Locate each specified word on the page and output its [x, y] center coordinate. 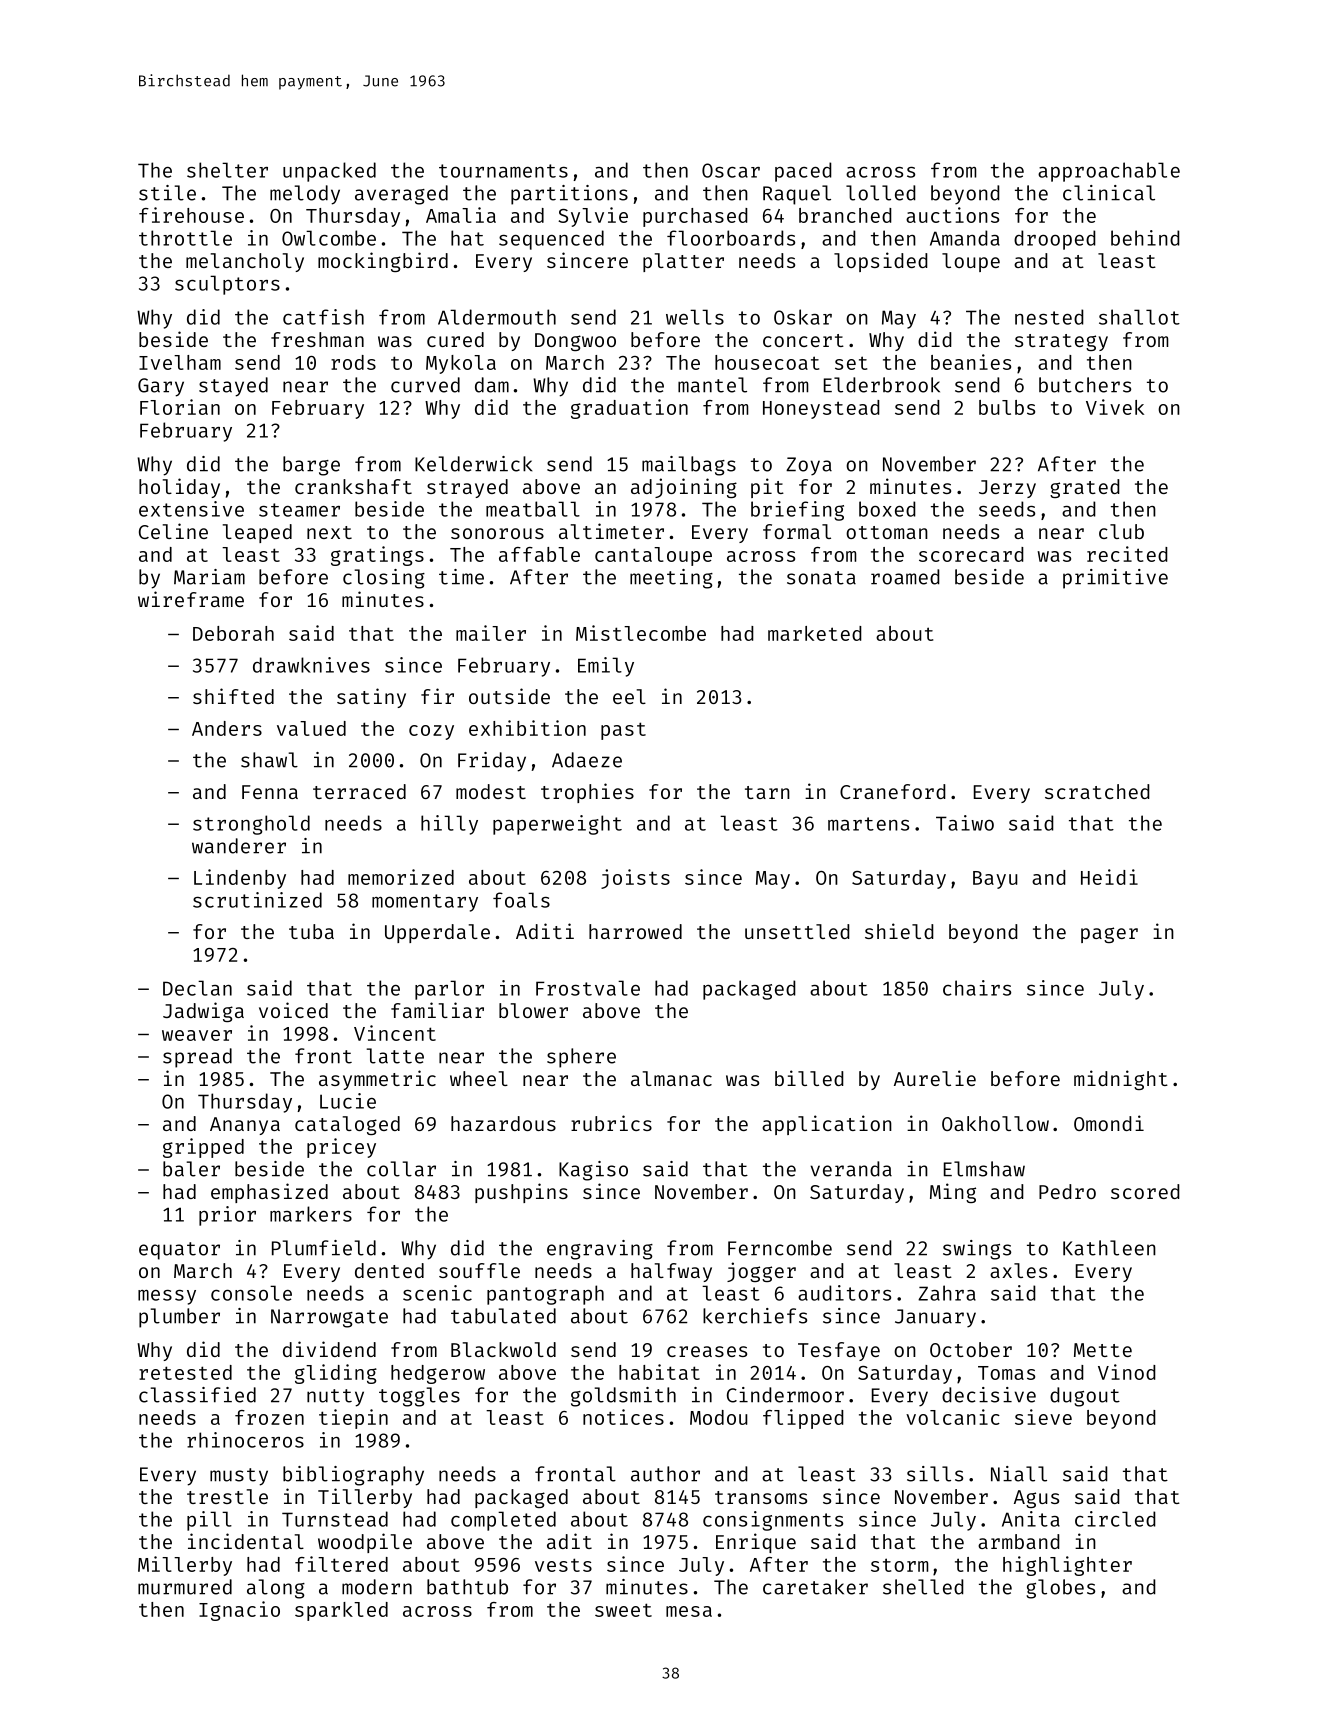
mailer [491, 633]
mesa [689, 1611]
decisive [989, 1395]
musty [239, 1477]
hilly [449, 825]
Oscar [731, 170]
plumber [179, 1318]
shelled [923, 1587]
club [1121, 531]
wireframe [191, 599]
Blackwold [503, 1349]
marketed [815, 633]
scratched [1097, 791]
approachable [1109, 172]
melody [305, 195]
